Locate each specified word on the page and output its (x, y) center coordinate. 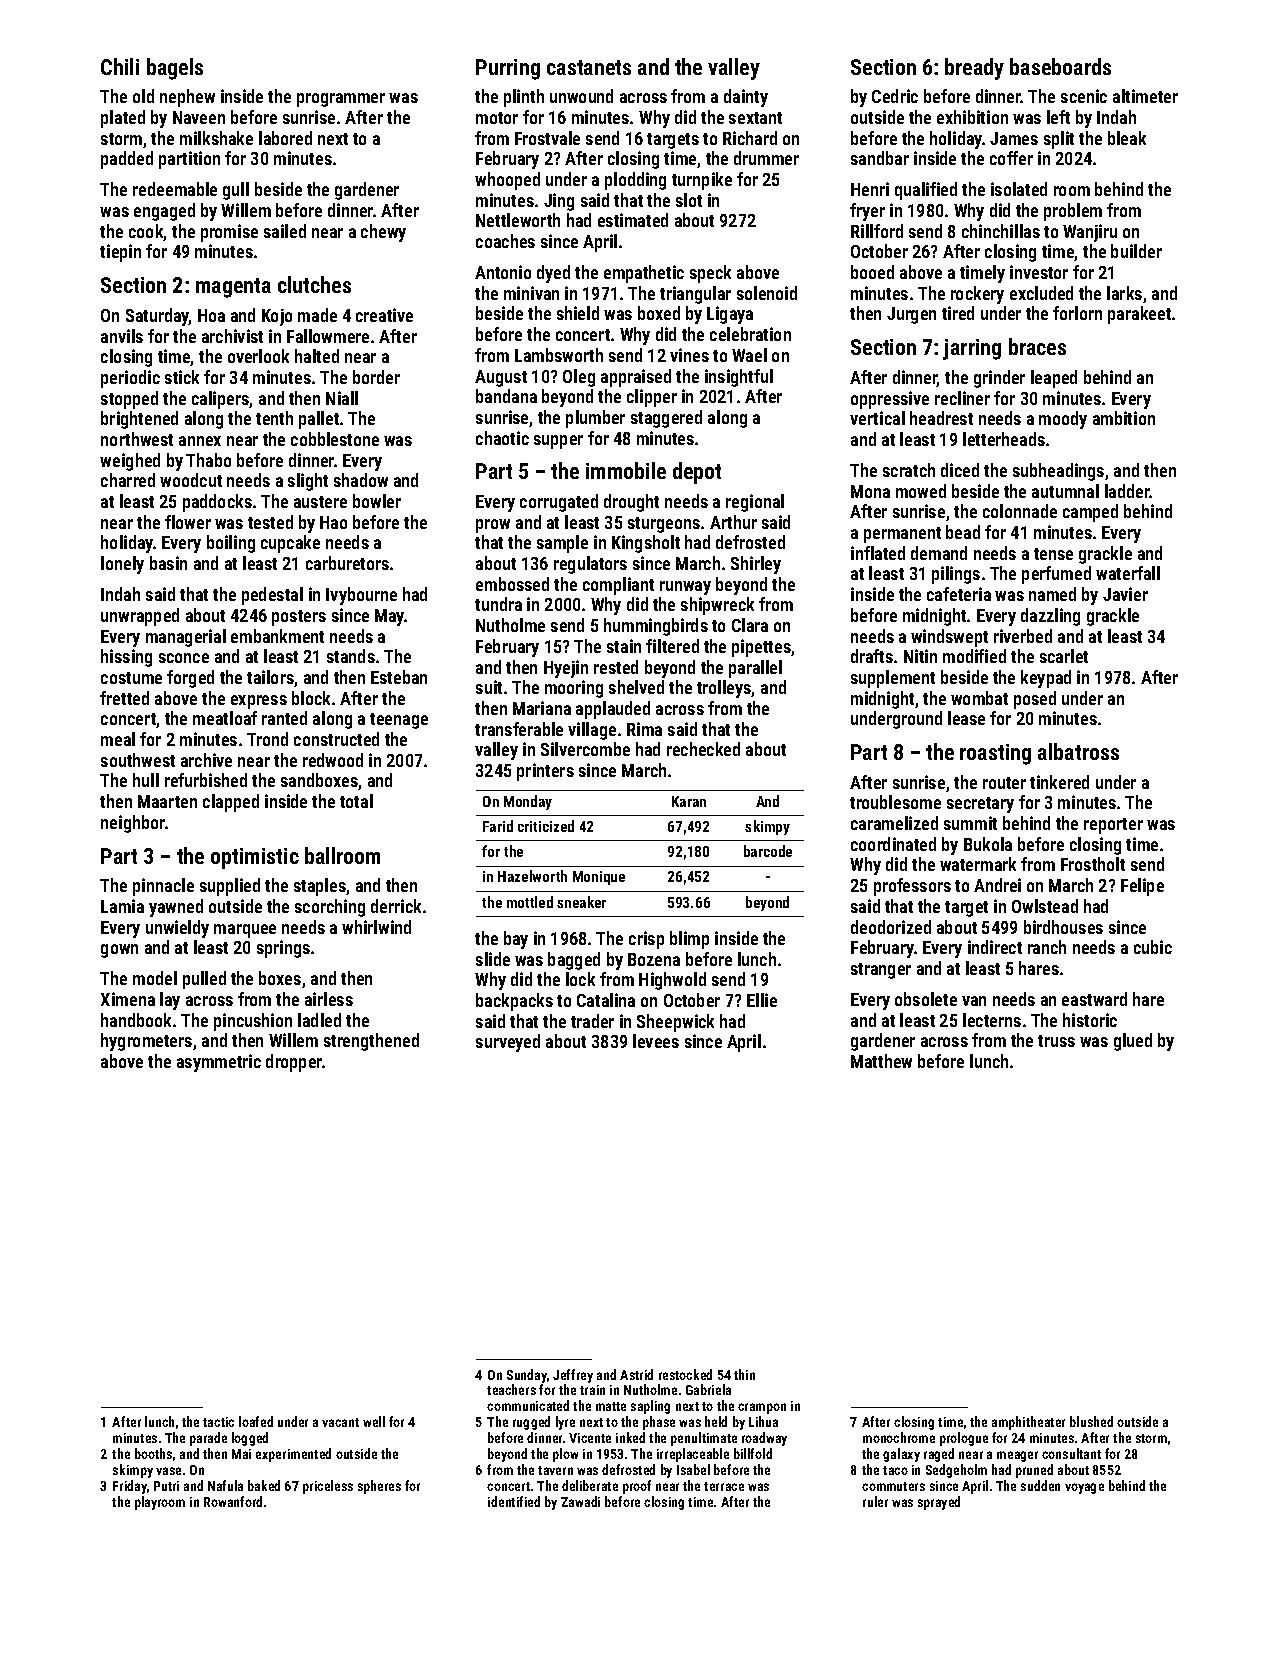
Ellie (762, 1000)
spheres (379, 1487)
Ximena (128, 999)
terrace (724, 1486)
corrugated (559, 503)
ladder (1127, 491)
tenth (274, 418)
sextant (755, 118)
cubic (1153, 947)
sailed (285, 231)
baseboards (1060, 66)
